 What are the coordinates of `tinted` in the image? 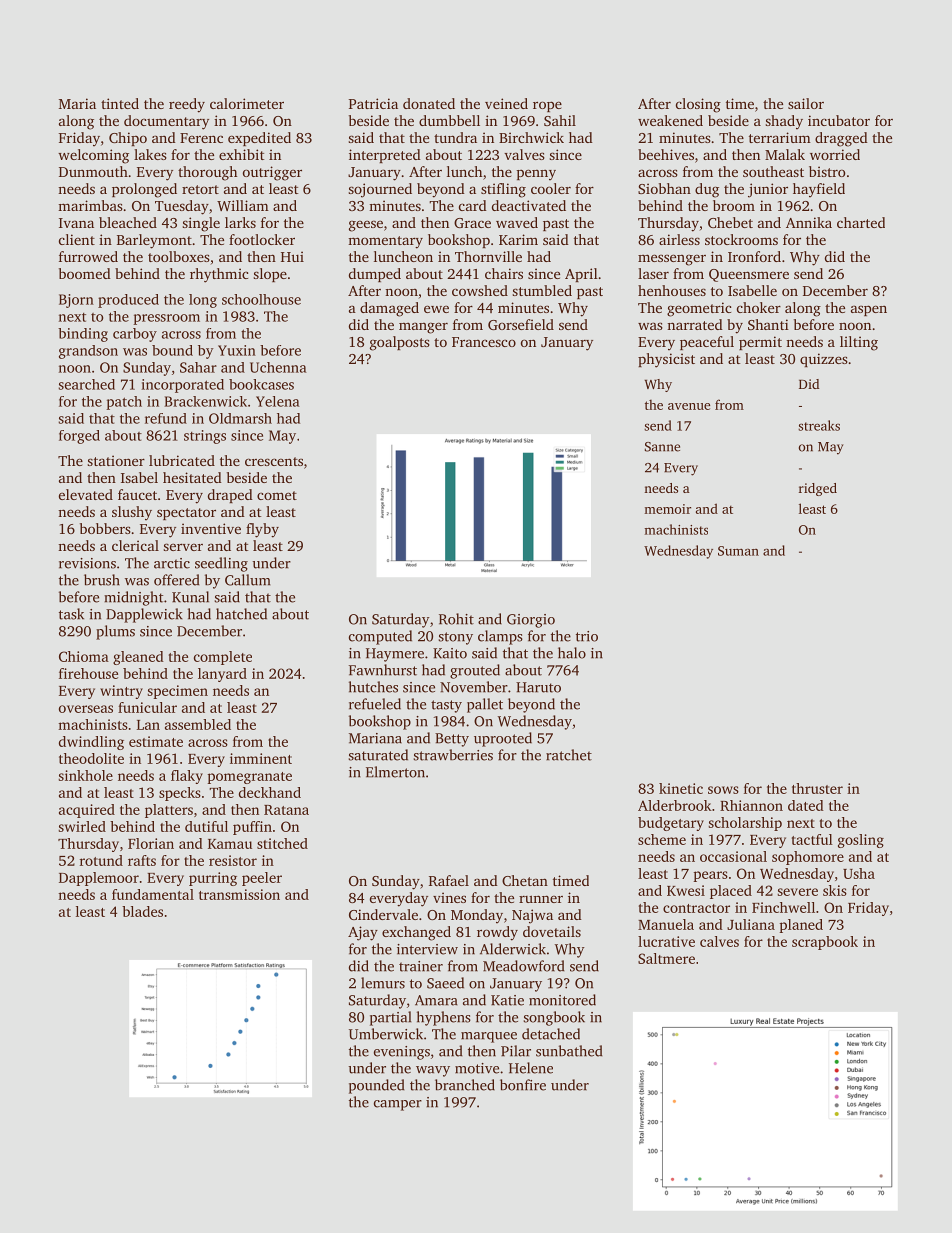 It's located at (120, 103).
